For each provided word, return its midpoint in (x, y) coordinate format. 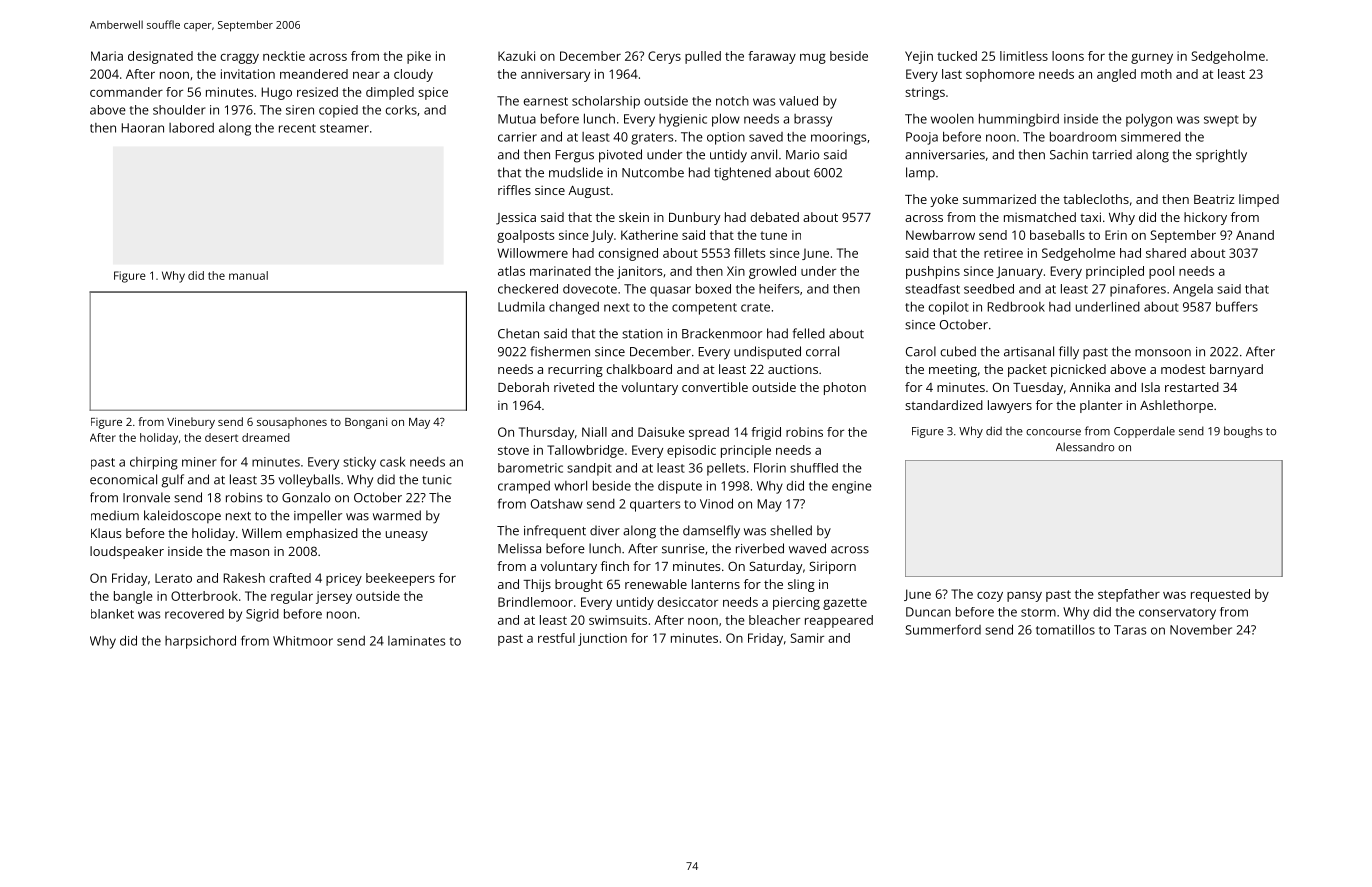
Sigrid (262, 615)
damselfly (711, 532)
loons (1068, 56)
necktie (284, 56)
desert (221, 437)
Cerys (664, 57)
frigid (766, 433)
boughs (1243, 432)
